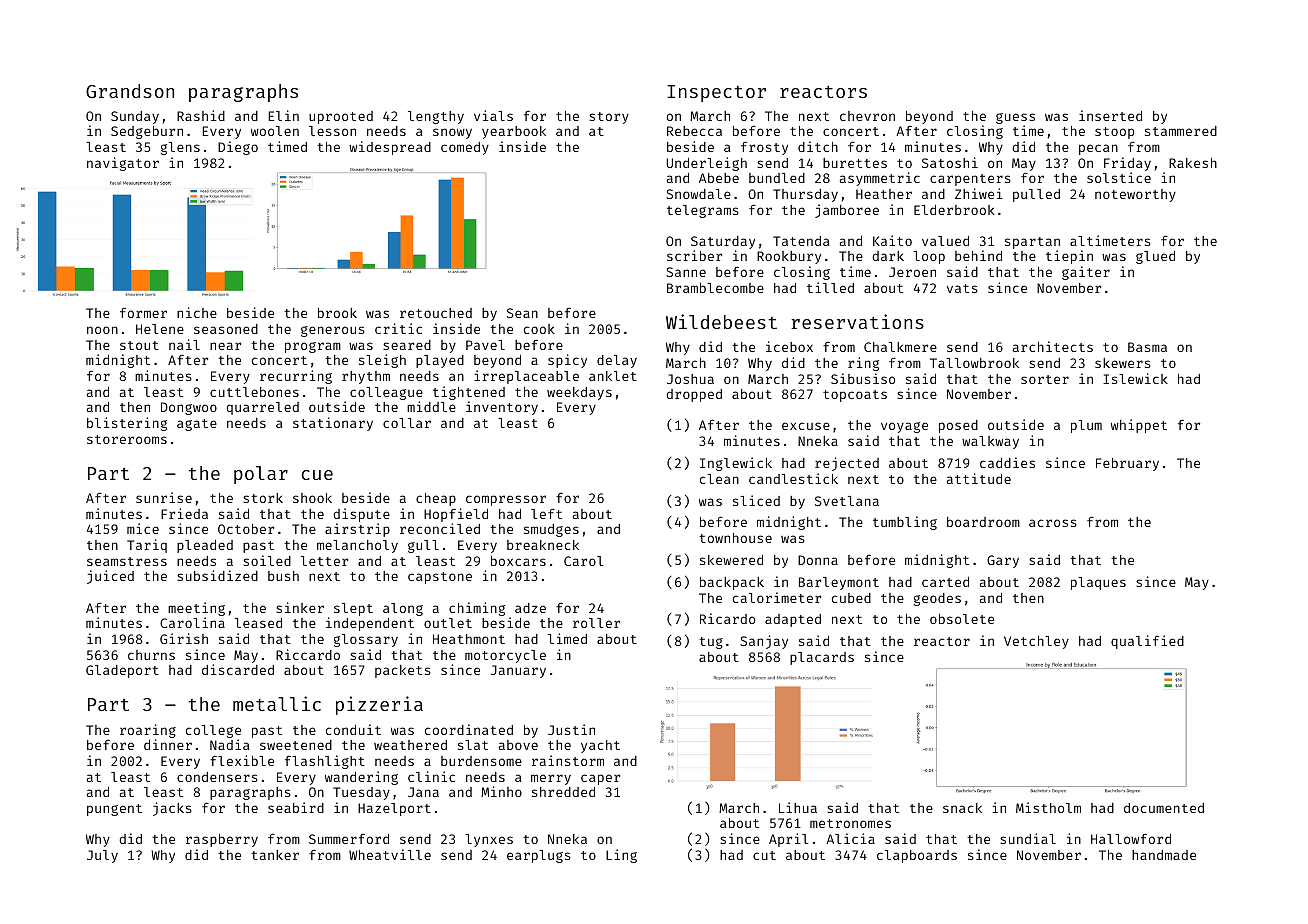  What do you see at coordinates (522, 313) in the page?
I see `Sean` at bounding box center [522, 313].
